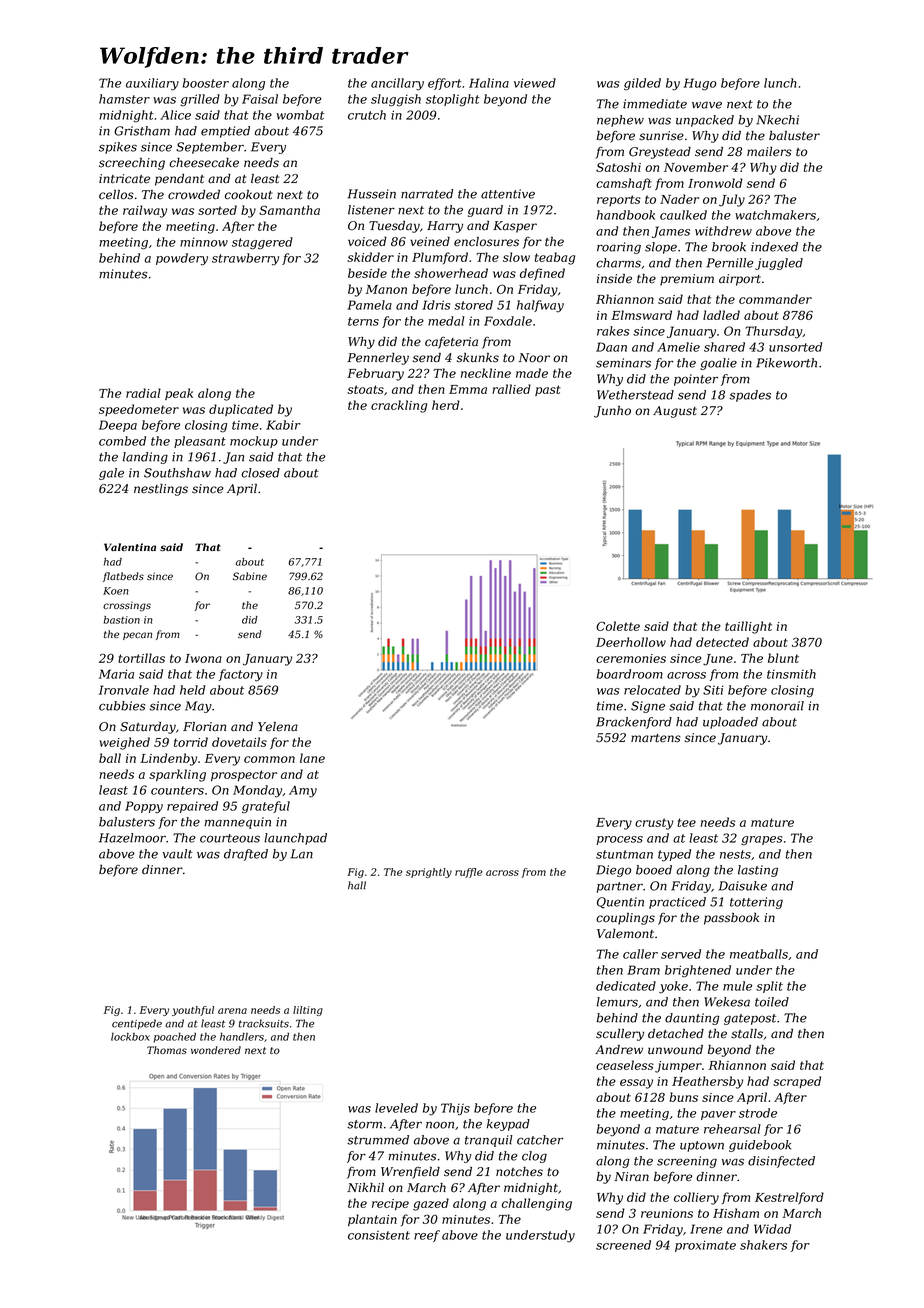 The width and height of the screenshot is (924, 1308). Describe the element at coordinates (372, 1220) in the screenshot. I see `plantain` at that location.
